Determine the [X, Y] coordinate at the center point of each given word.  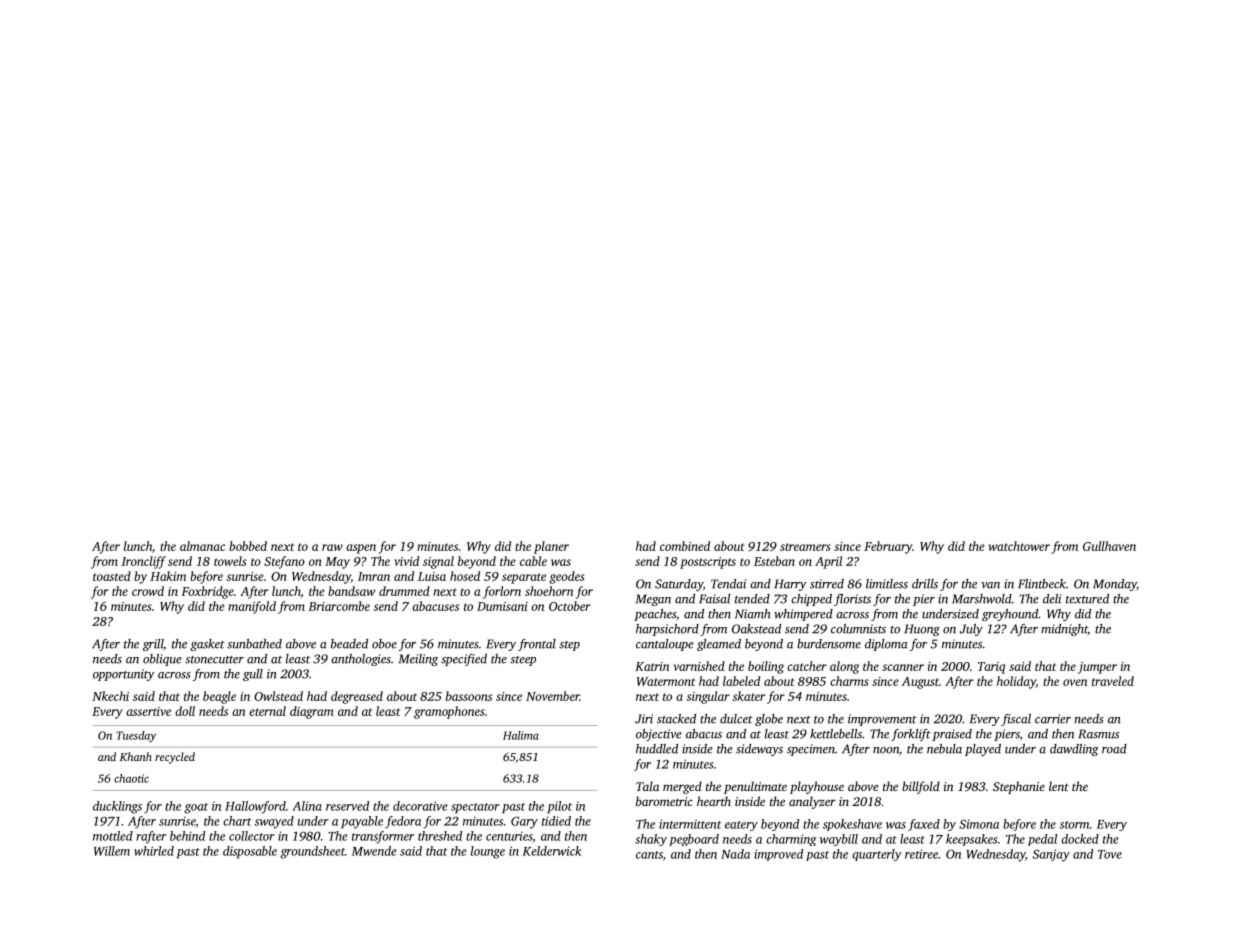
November [553, 696]
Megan [653, 600]
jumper [1097, 668]
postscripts [708, 563]
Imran [374, 576]
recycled [175, 758]
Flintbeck [1042, 584]
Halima [521, 735]
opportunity [124, 675]
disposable [250, 852]
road [1114, 749]
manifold [252, 607]
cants [649, 855]
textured [1087, 599]
